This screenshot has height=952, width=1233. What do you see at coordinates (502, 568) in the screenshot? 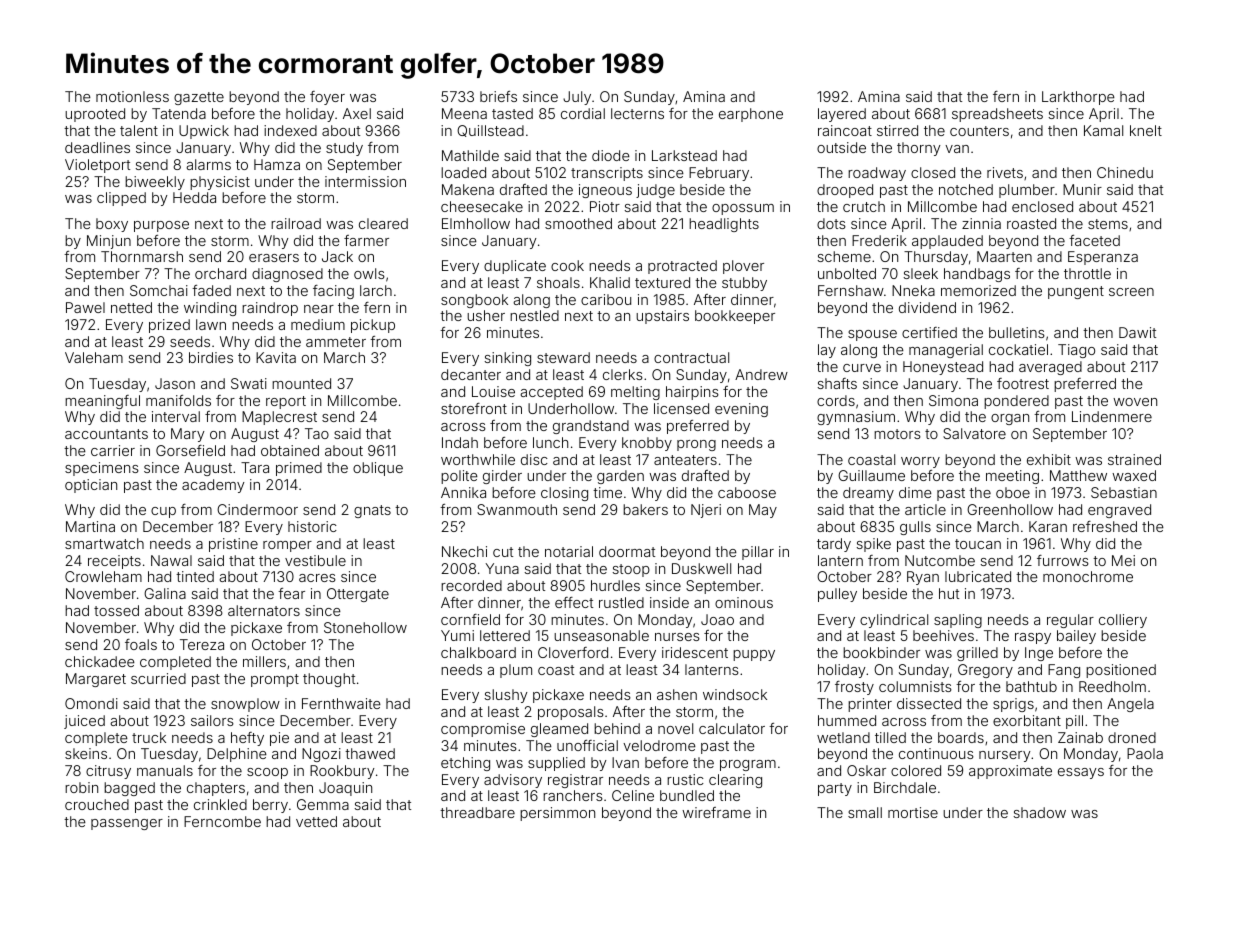
I see `Yuna` at bounding box center [502, 568].
